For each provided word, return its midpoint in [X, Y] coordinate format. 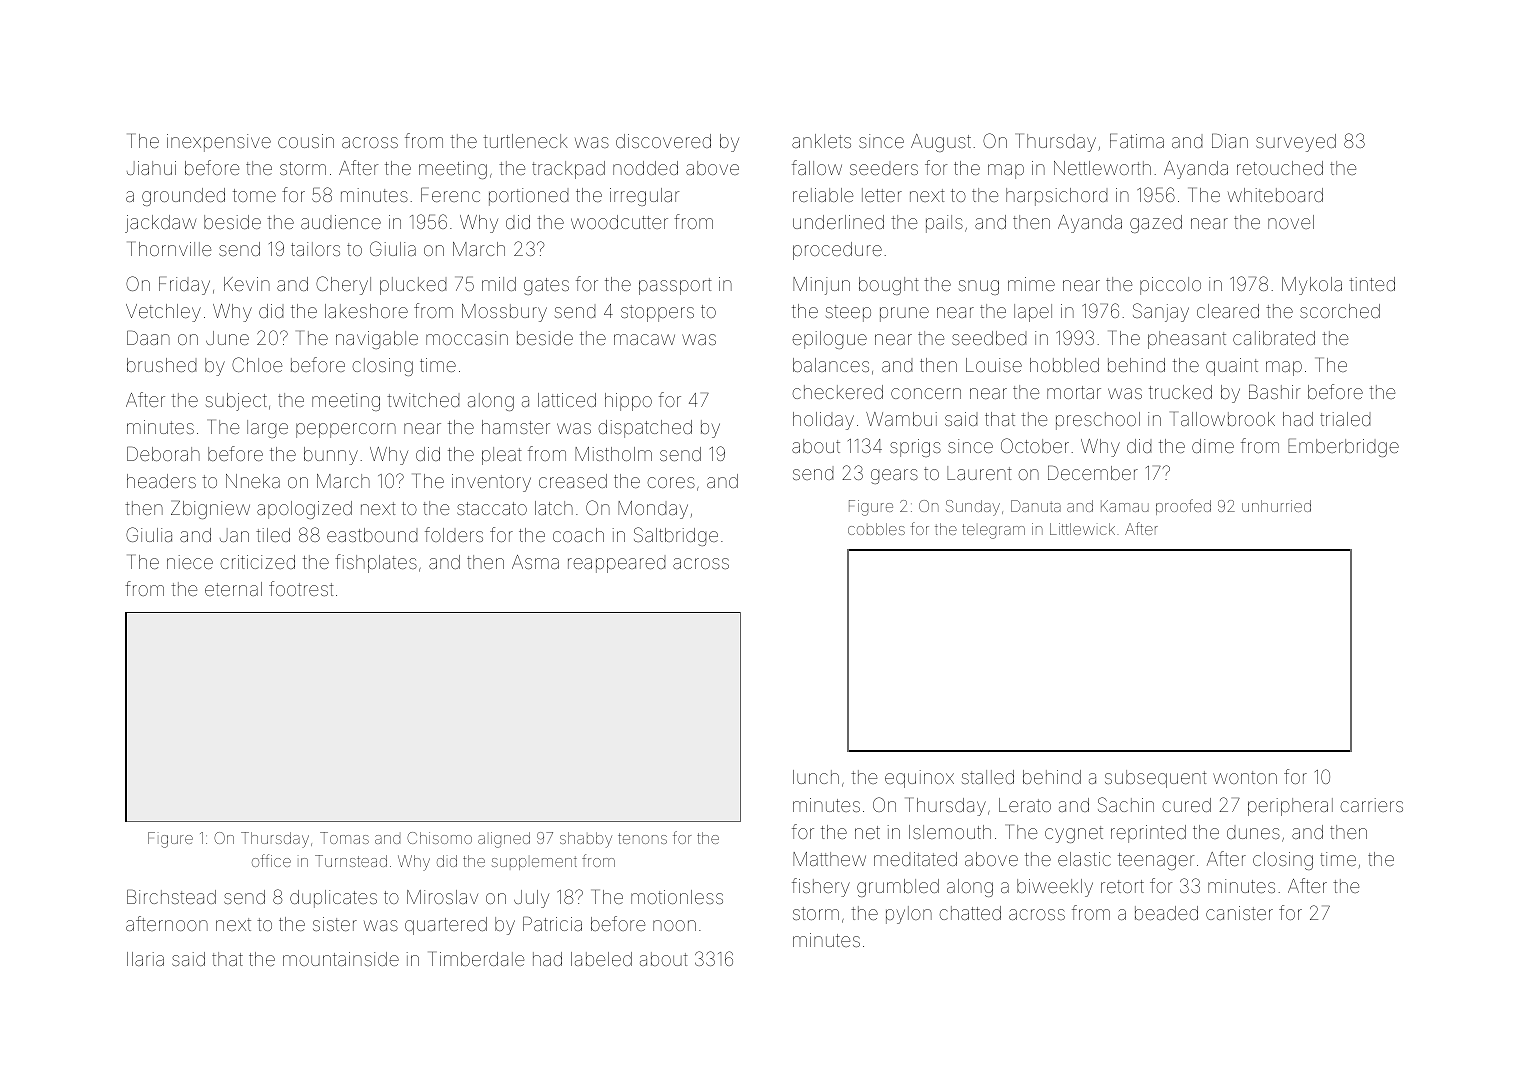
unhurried [1276, 506]
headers [161, 481]
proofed [1183, 507]
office [271, 860]
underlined [838, 222]
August [941, 143]
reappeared [616, 565]
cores [671, 482]
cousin [306, 141]
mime [1031, 284]
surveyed [1296, 143]
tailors [315, 249]
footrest [301, 588]
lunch [816, 777]
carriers [1371, 805]
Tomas [344, 838]
